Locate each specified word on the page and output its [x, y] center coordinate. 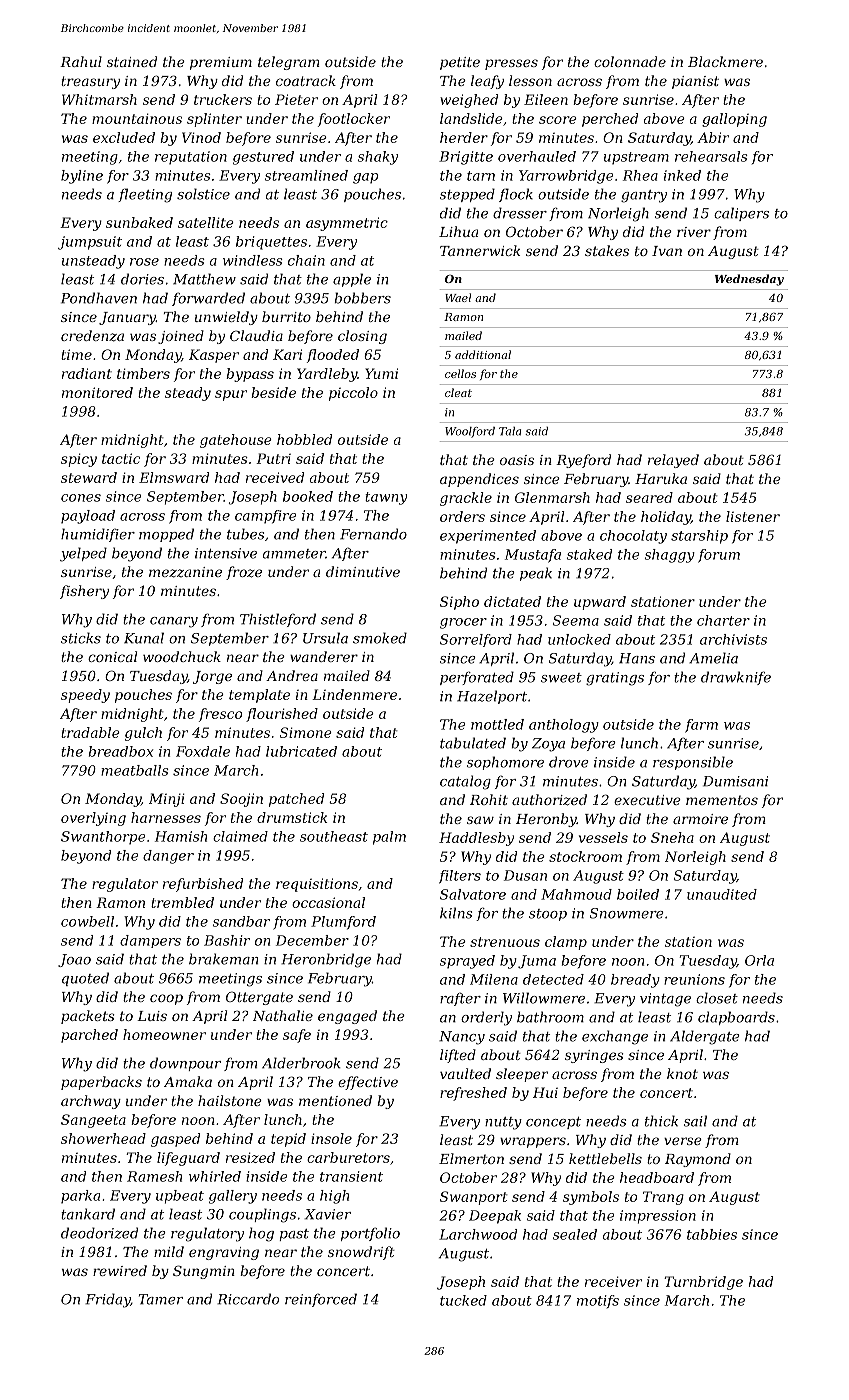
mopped [166, 535]
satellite [206, 222]
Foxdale [203, 751]
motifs [598, 1301]
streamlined [306, 175]
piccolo [353, 394]
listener [753, 516]
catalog [465, 782]
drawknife [736, 678]
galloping [734, 120]
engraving [224, 1253]
